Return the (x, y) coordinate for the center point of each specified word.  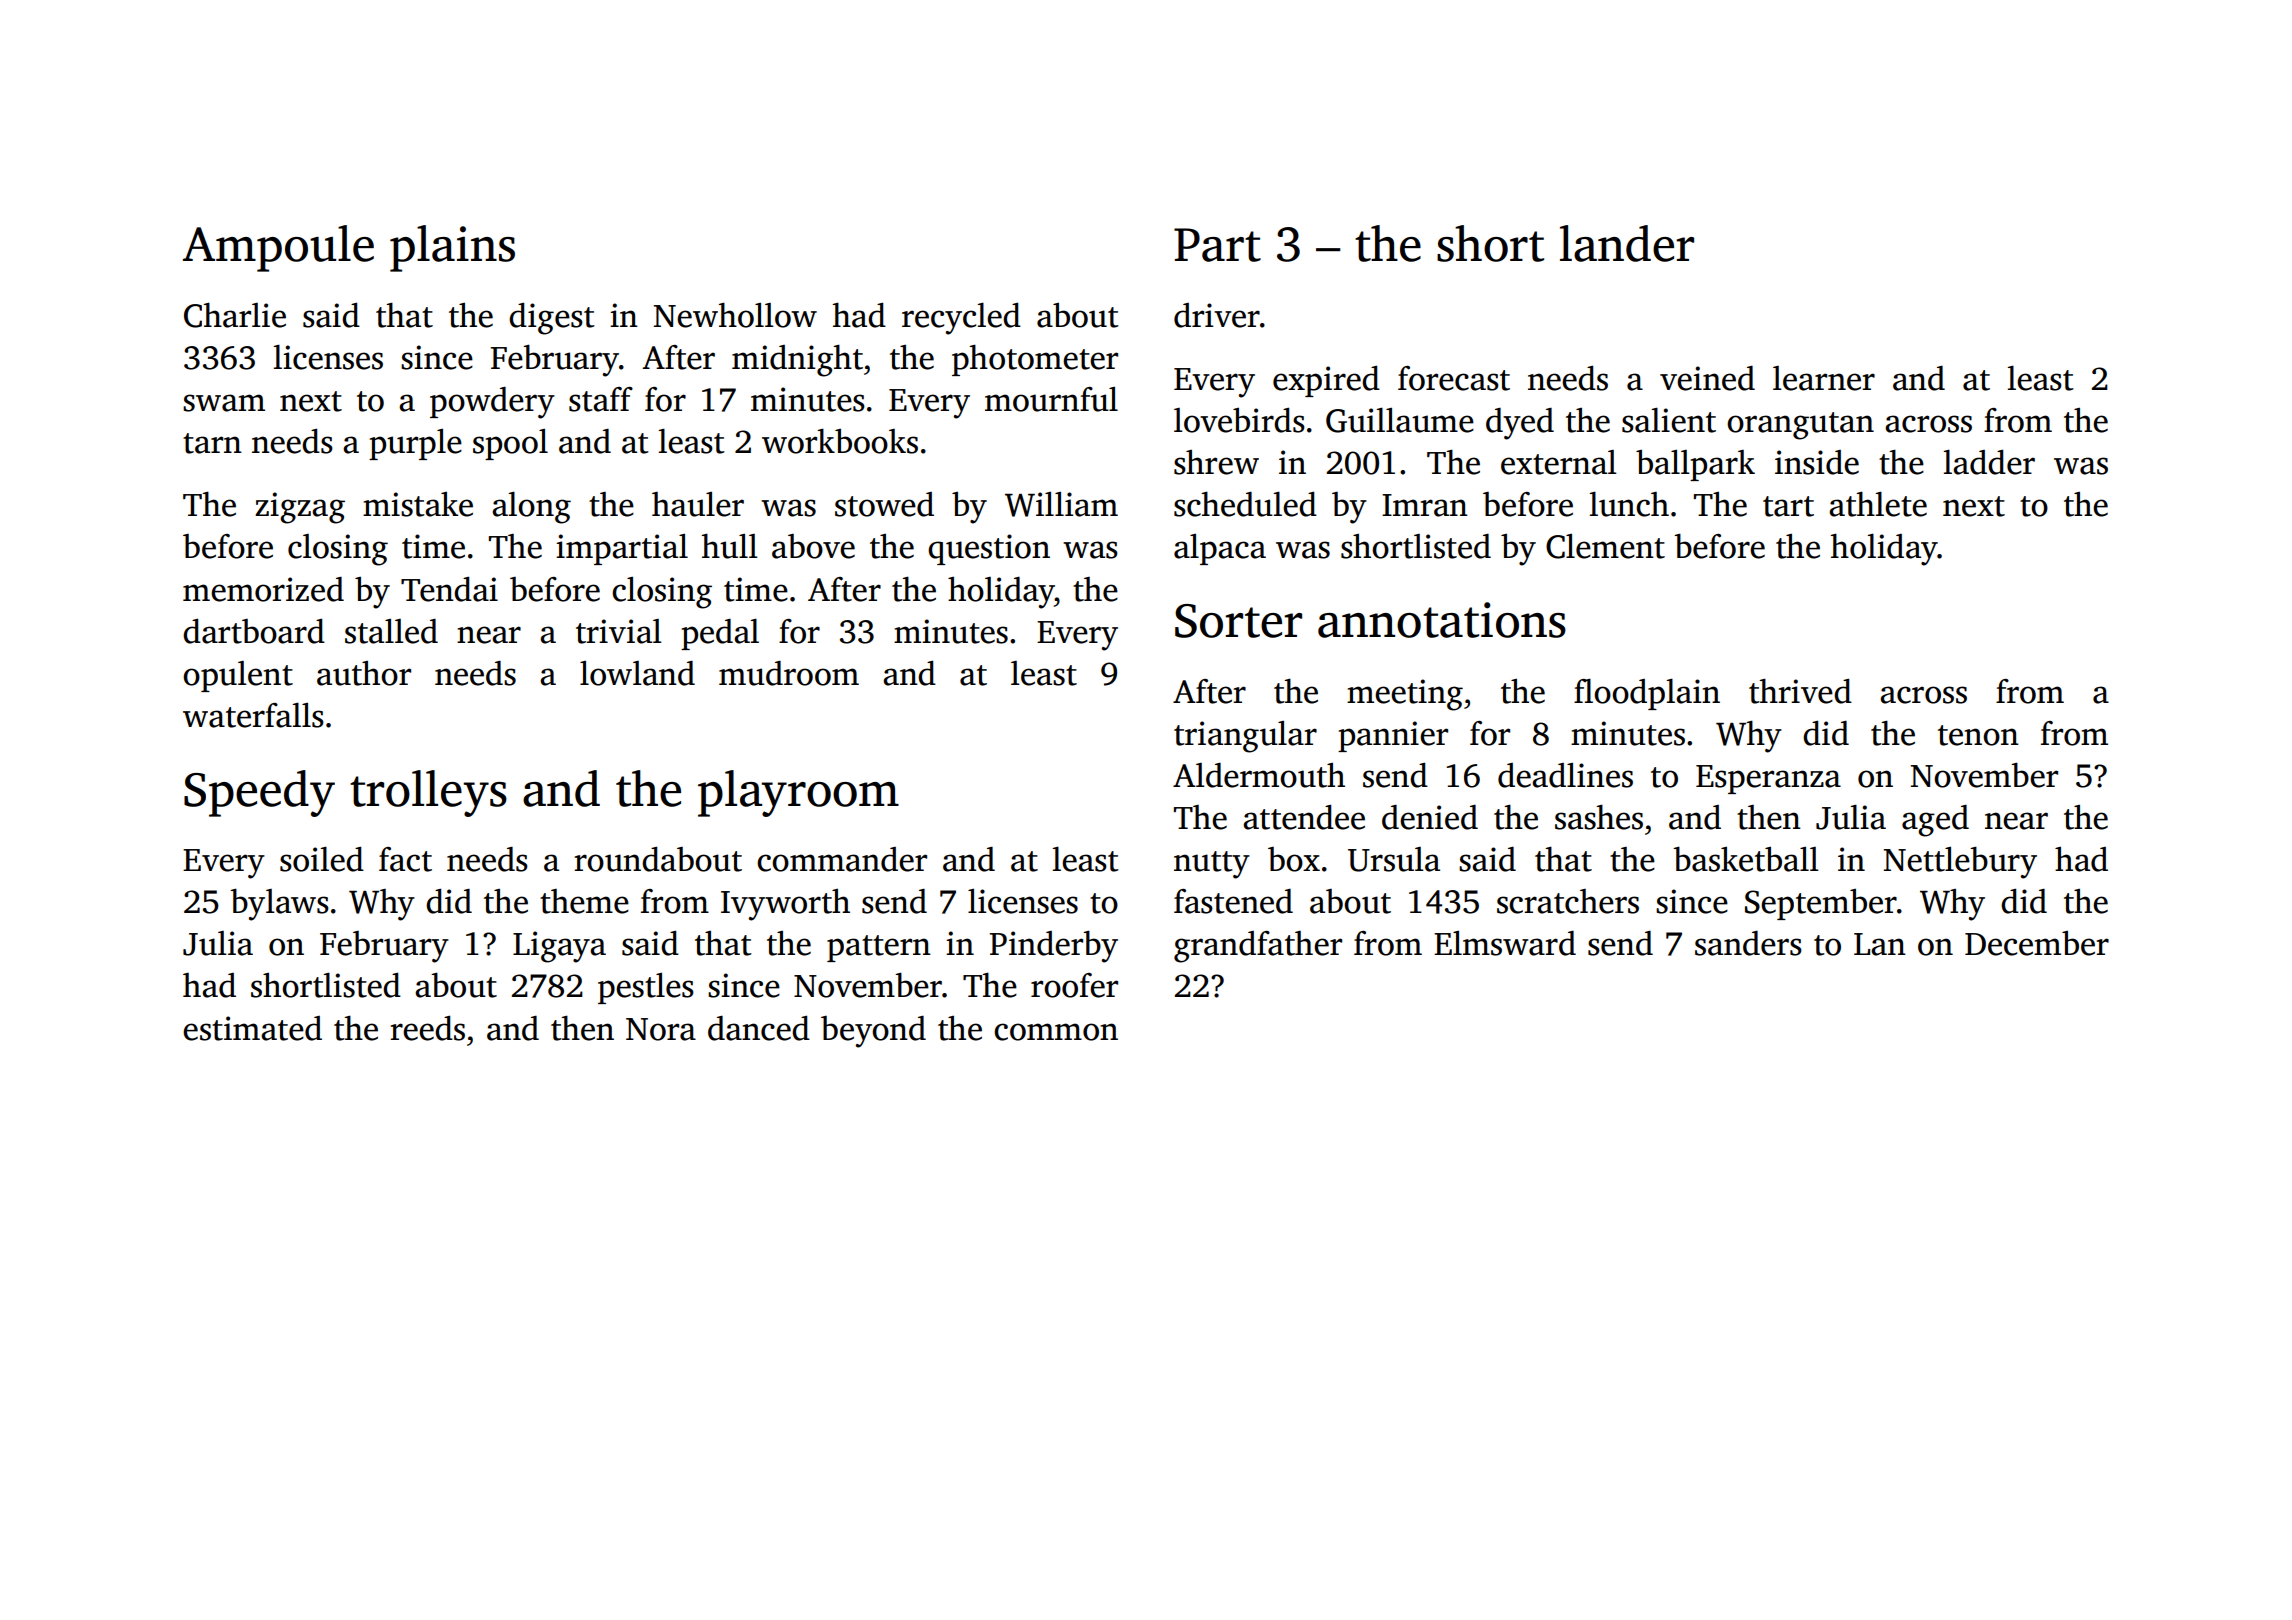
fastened (1233, 901)
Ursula (1394, 859)
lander (1627, 243)
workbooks (840, 441)
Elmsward (1505, 943)
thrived (1800, 691)
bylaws (279, 904)
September (1821, 904)
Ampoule (278, 248)
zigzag (300, 508)
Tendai (449, 589)
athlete (1878, 504)
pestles (646, 988)
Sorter (1238, 621)
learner (1824, 378)
